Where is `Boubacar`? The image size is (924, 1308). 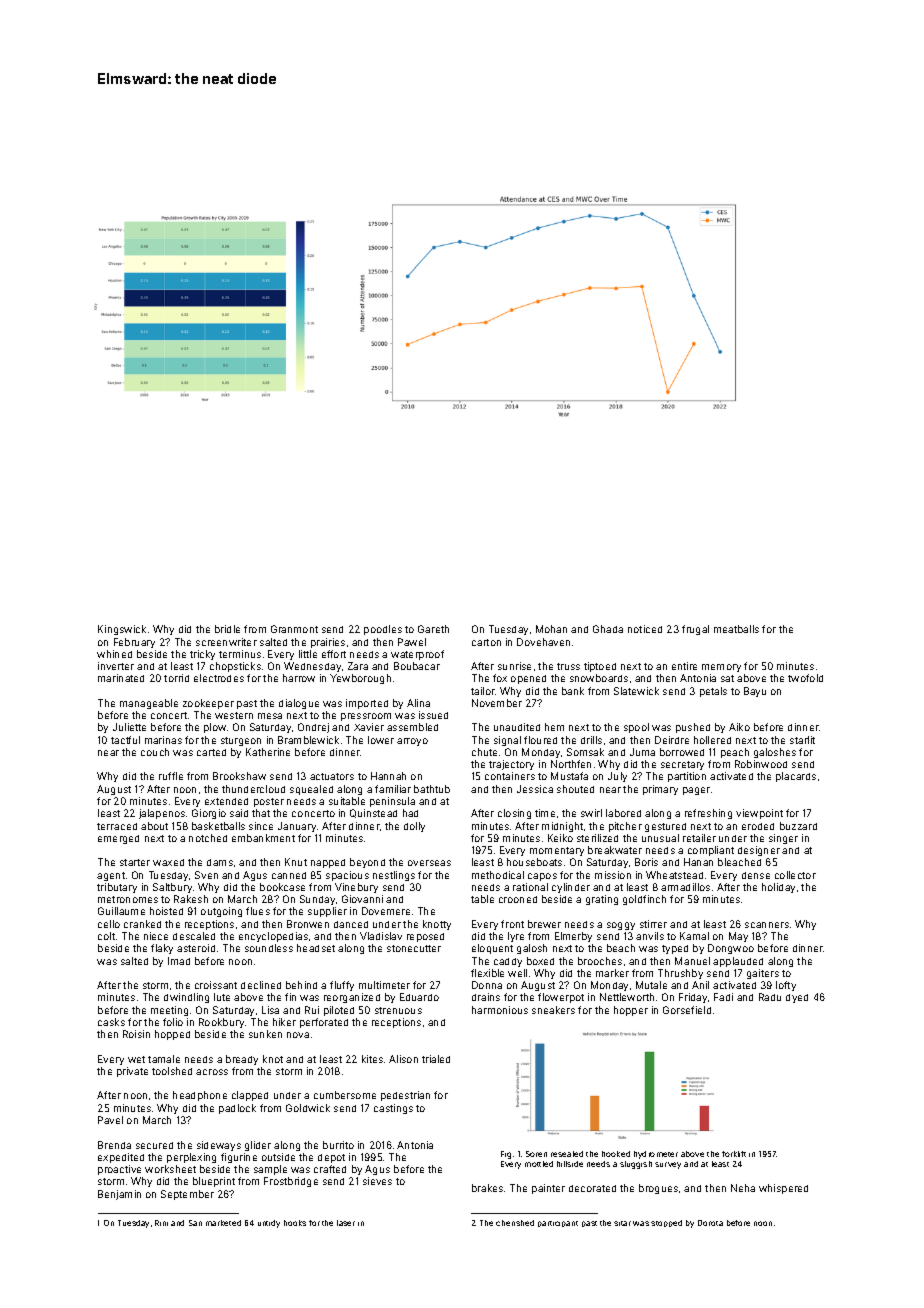 Boubacar is located at coordinates (417, 666).
